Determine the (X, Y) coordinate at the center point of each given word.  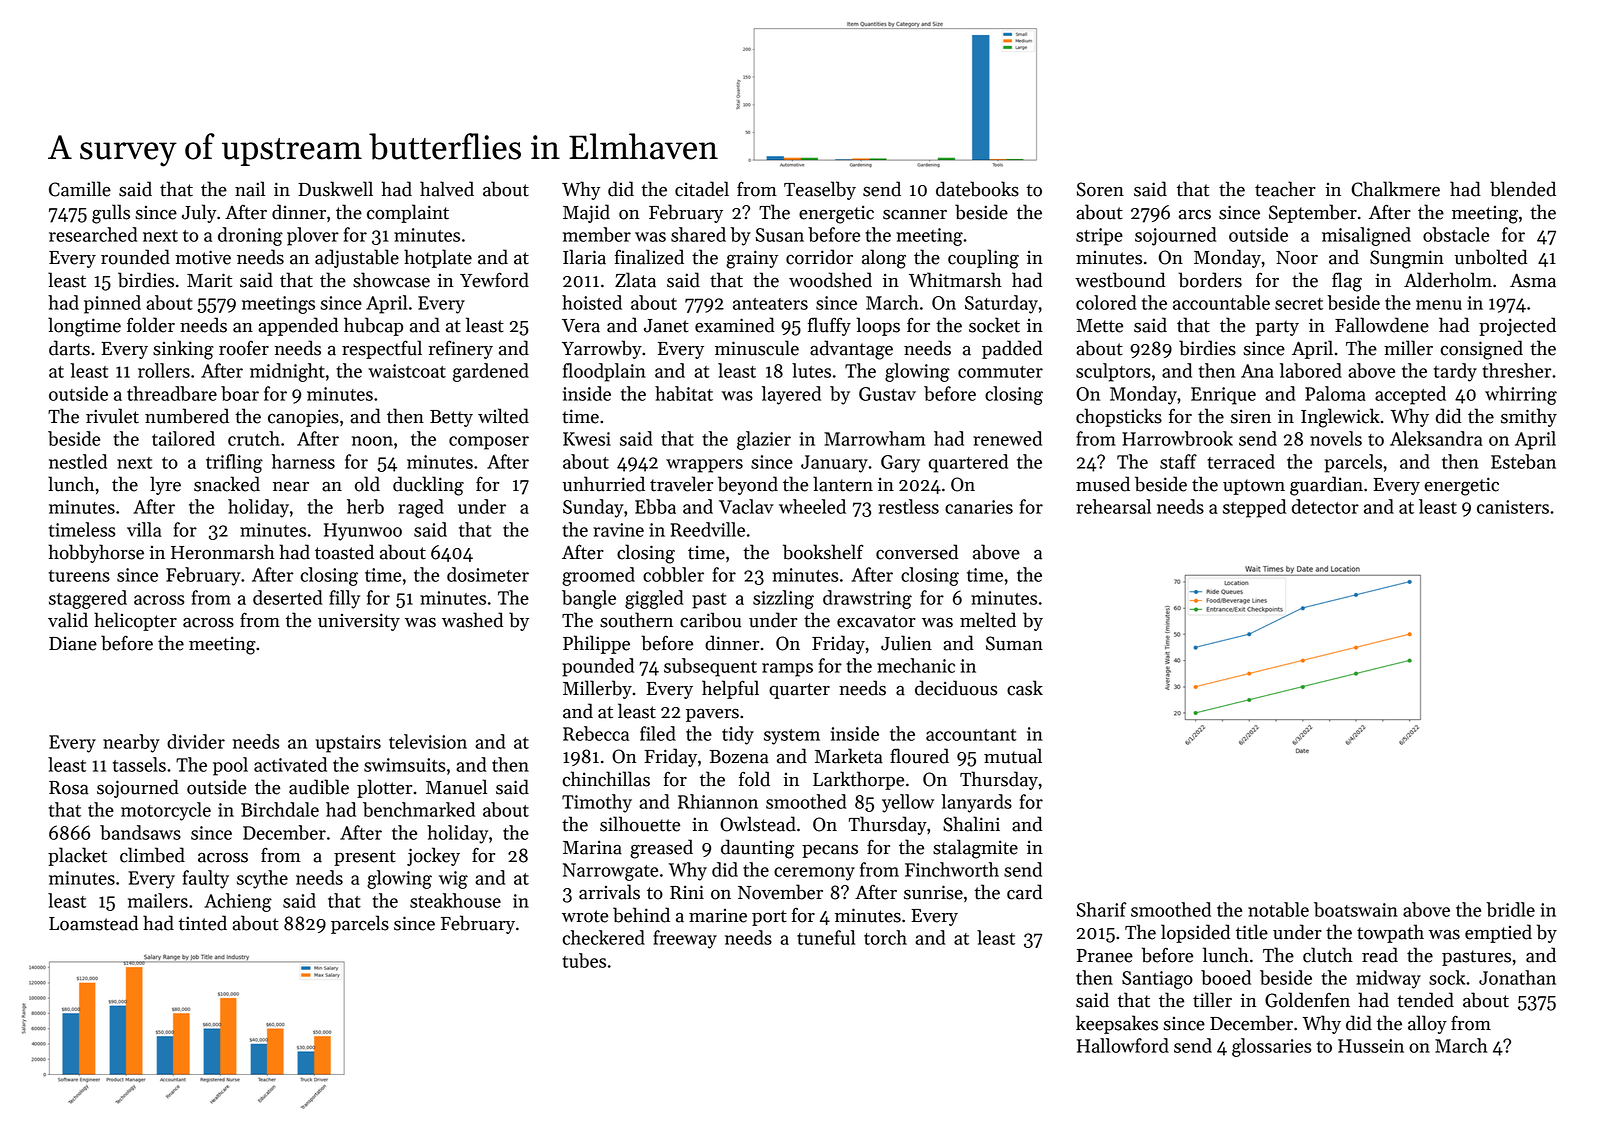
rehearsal (1113, 506)
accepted (1410, 395)
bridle (1510, 909)
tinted (203, 923)
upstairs (348, 744)
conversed (917, 552)
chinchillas (606, 779)
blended (1523, 189)
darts (69, 348)
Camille (80, 189)
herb (365, 506)
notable (1278, 909)
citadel (702, 189)
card (1024, 892)
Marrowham (874, 438)
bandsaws (140, 832)
